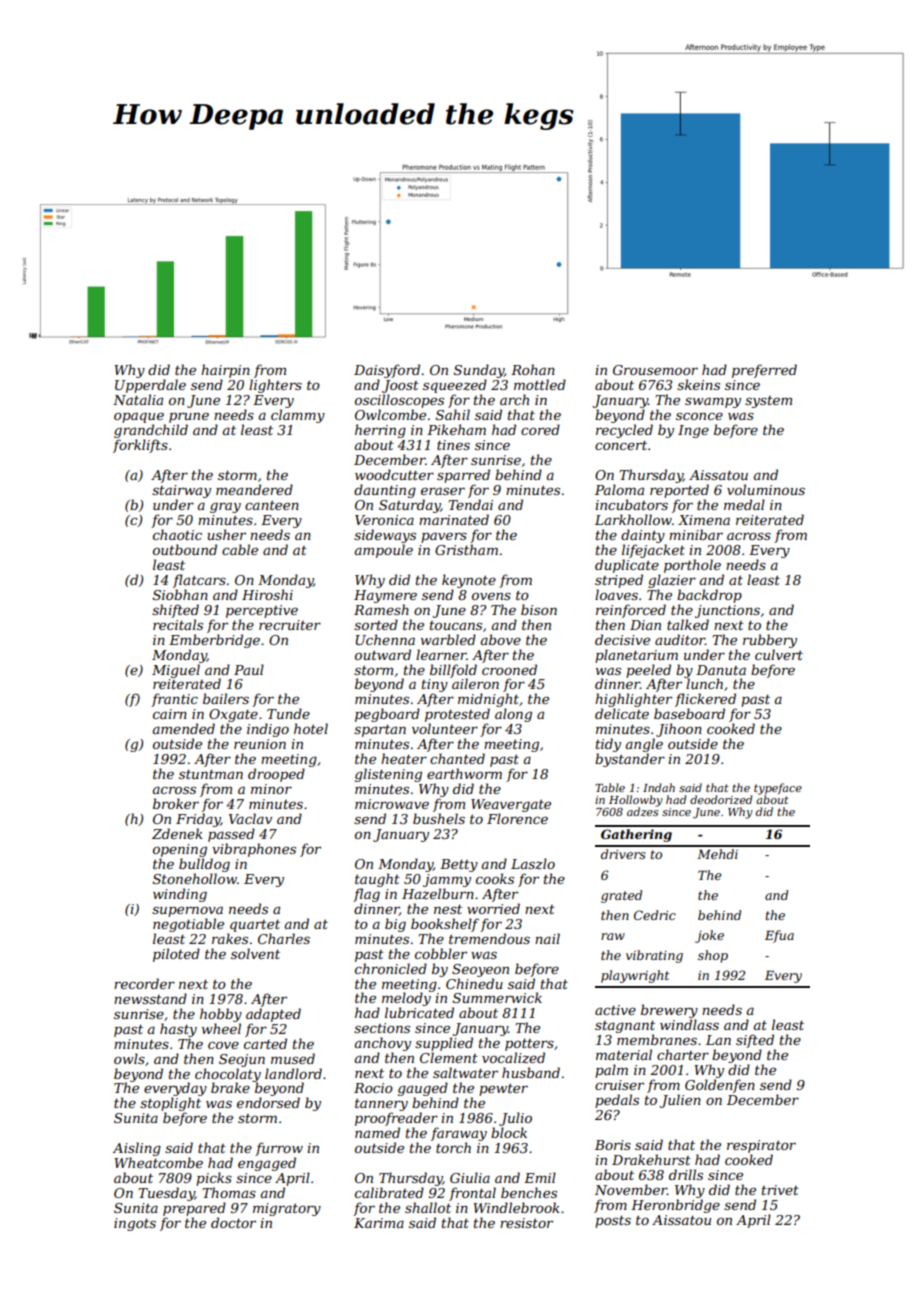 This screenshot has width=924, height=1308. Describe the element at coordinates (655, 370) in the screenshot. I see `Grousemoor` at that location.
